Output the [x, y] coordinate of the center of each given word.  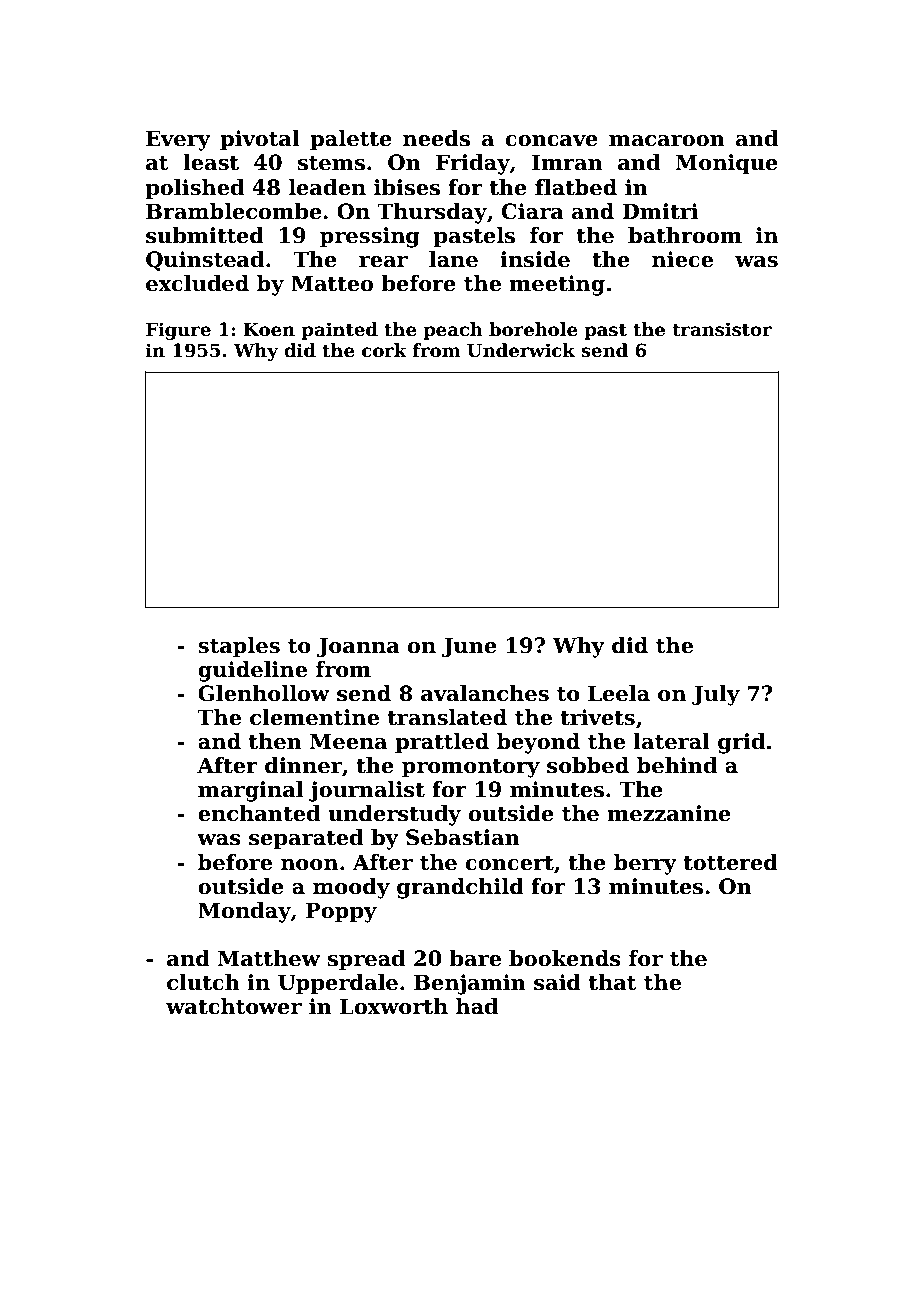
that [612, 982]
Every [178, 140]
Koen [269, 329]
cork [384, 350]
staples [239, 647]
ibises [407, 187]
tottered [730, 862]
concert [510, 863]
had [477, 1006]
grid [741, 743]
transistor [722, 329]
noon [309, 865]
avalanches [485, 693]
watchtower [234, 1006]
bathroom [685, 235]
